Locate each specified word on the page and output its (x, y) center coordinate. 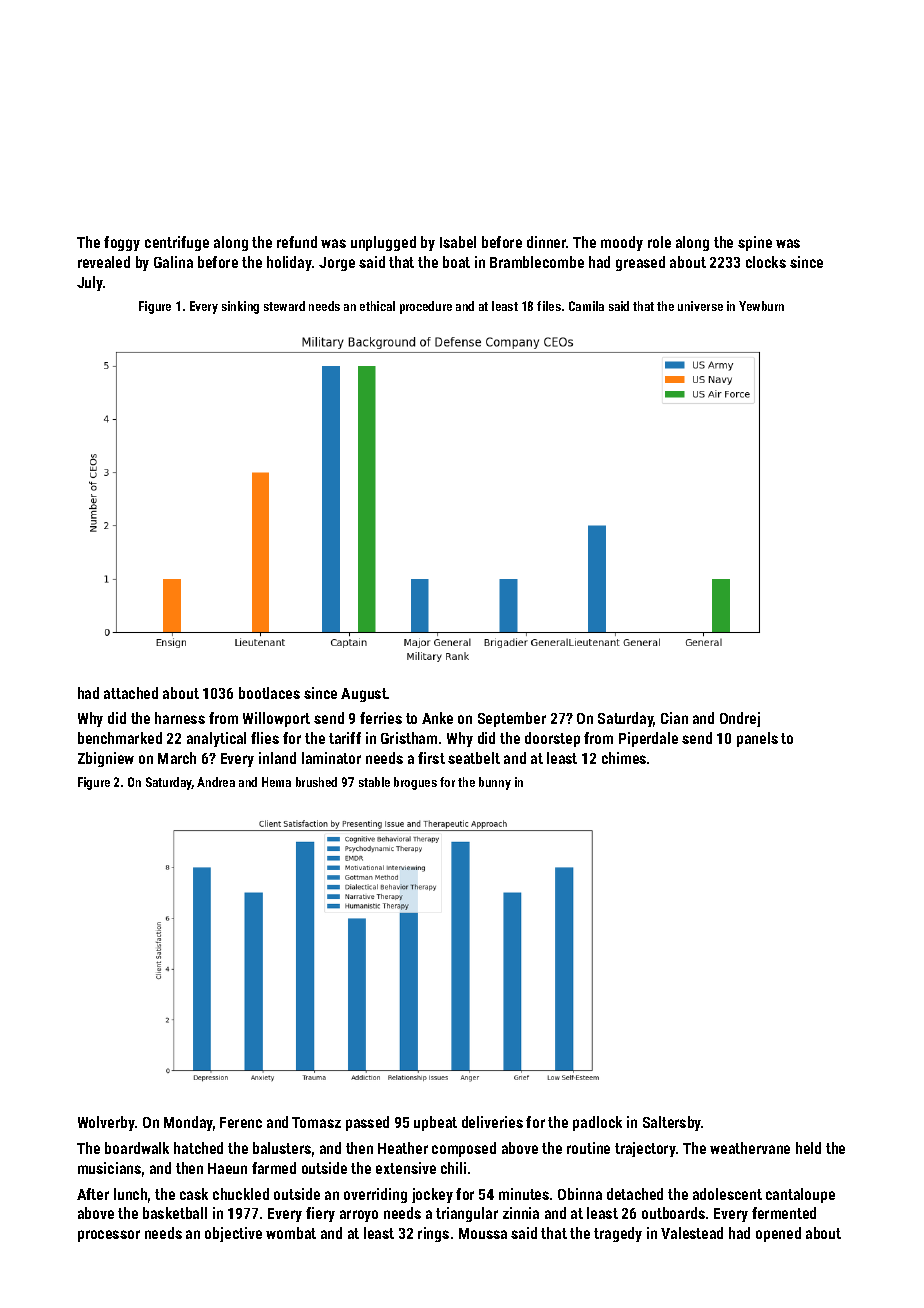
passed (367, 1123)
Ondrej (740, 719)
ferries (381, 718)
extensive (406, 1168)
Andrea (216, 782)
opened (778, 1234)
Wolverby (106, 1123)
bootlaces (269, 693)
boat (456, 262)
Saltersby (672, 1123)
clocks (766, 262)
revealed (104, 262)
